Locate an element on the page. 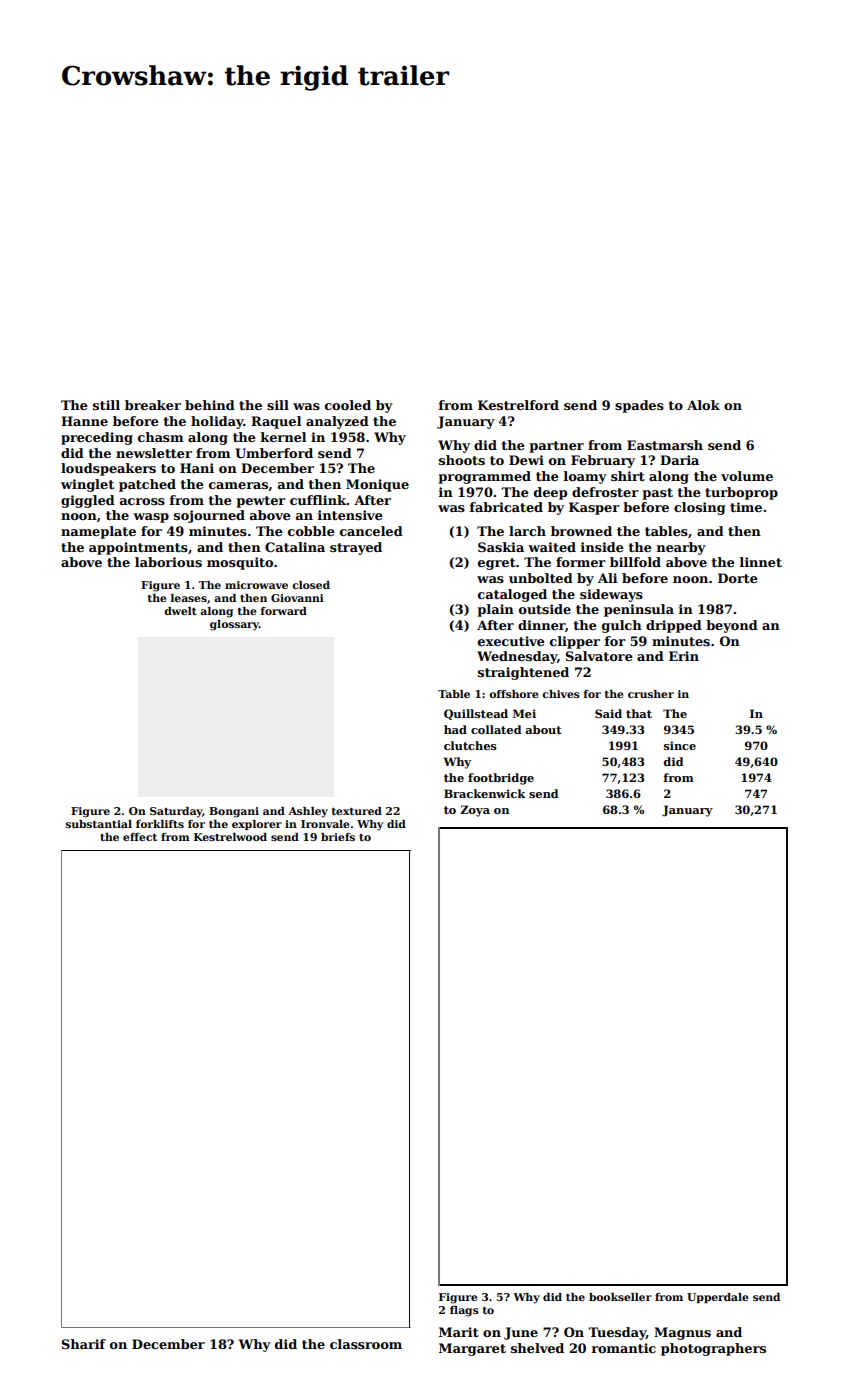 This page has width=849, height=1400. inside is located at coordinates (602, 547).
